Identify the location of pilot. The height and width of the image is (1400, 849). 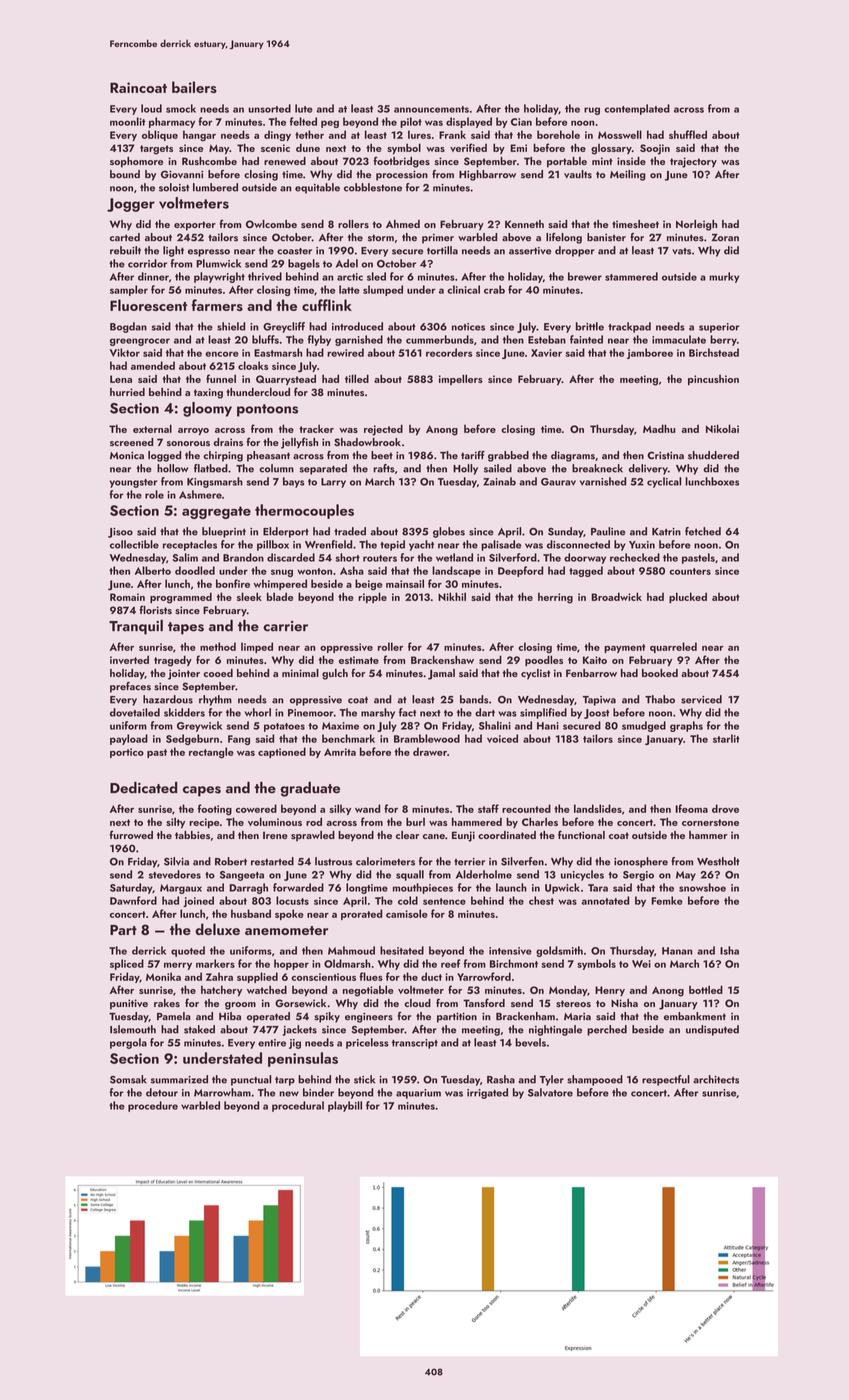
(411, 122).
